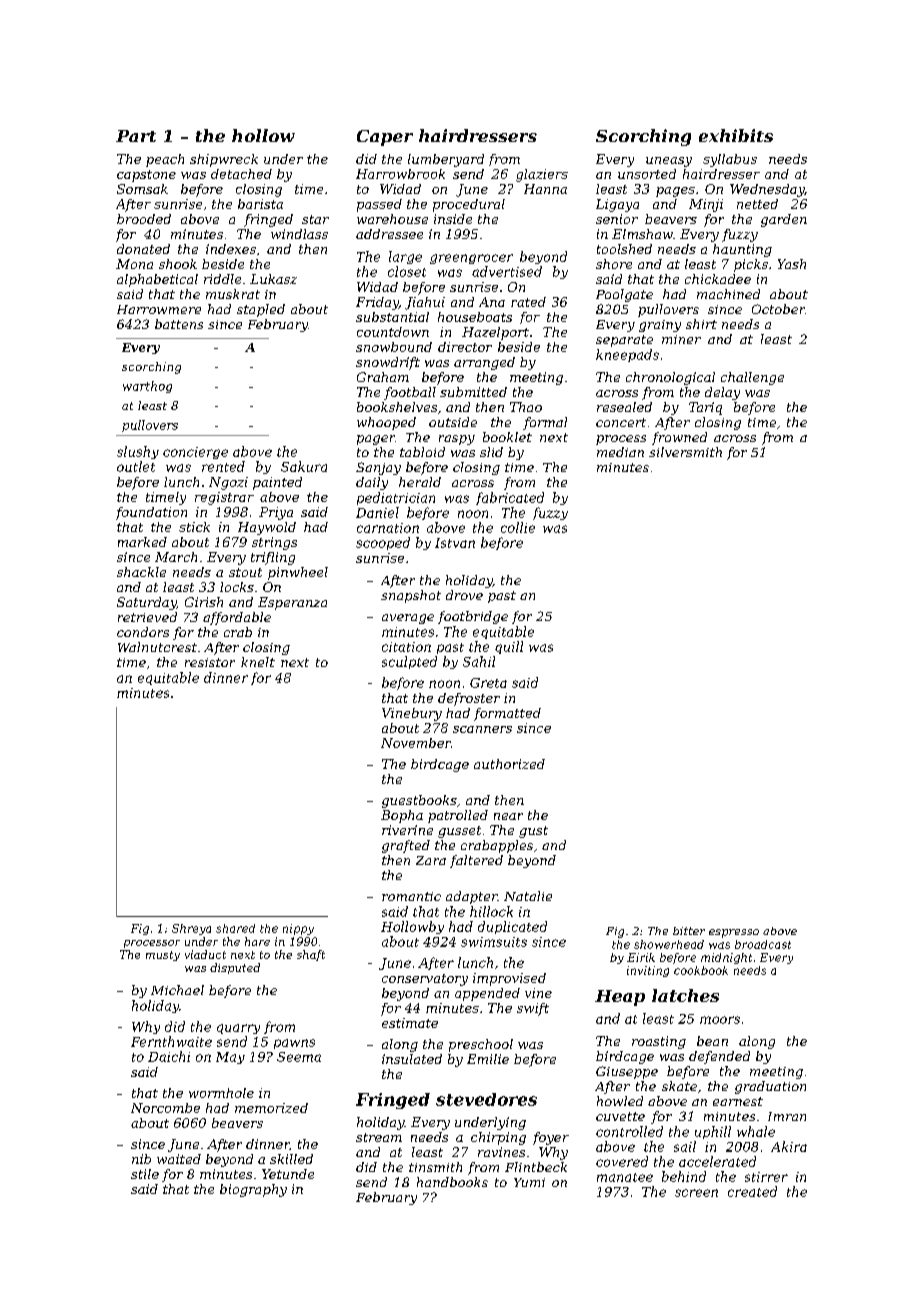  I want to click on handbooks, so click(452, 1182).
